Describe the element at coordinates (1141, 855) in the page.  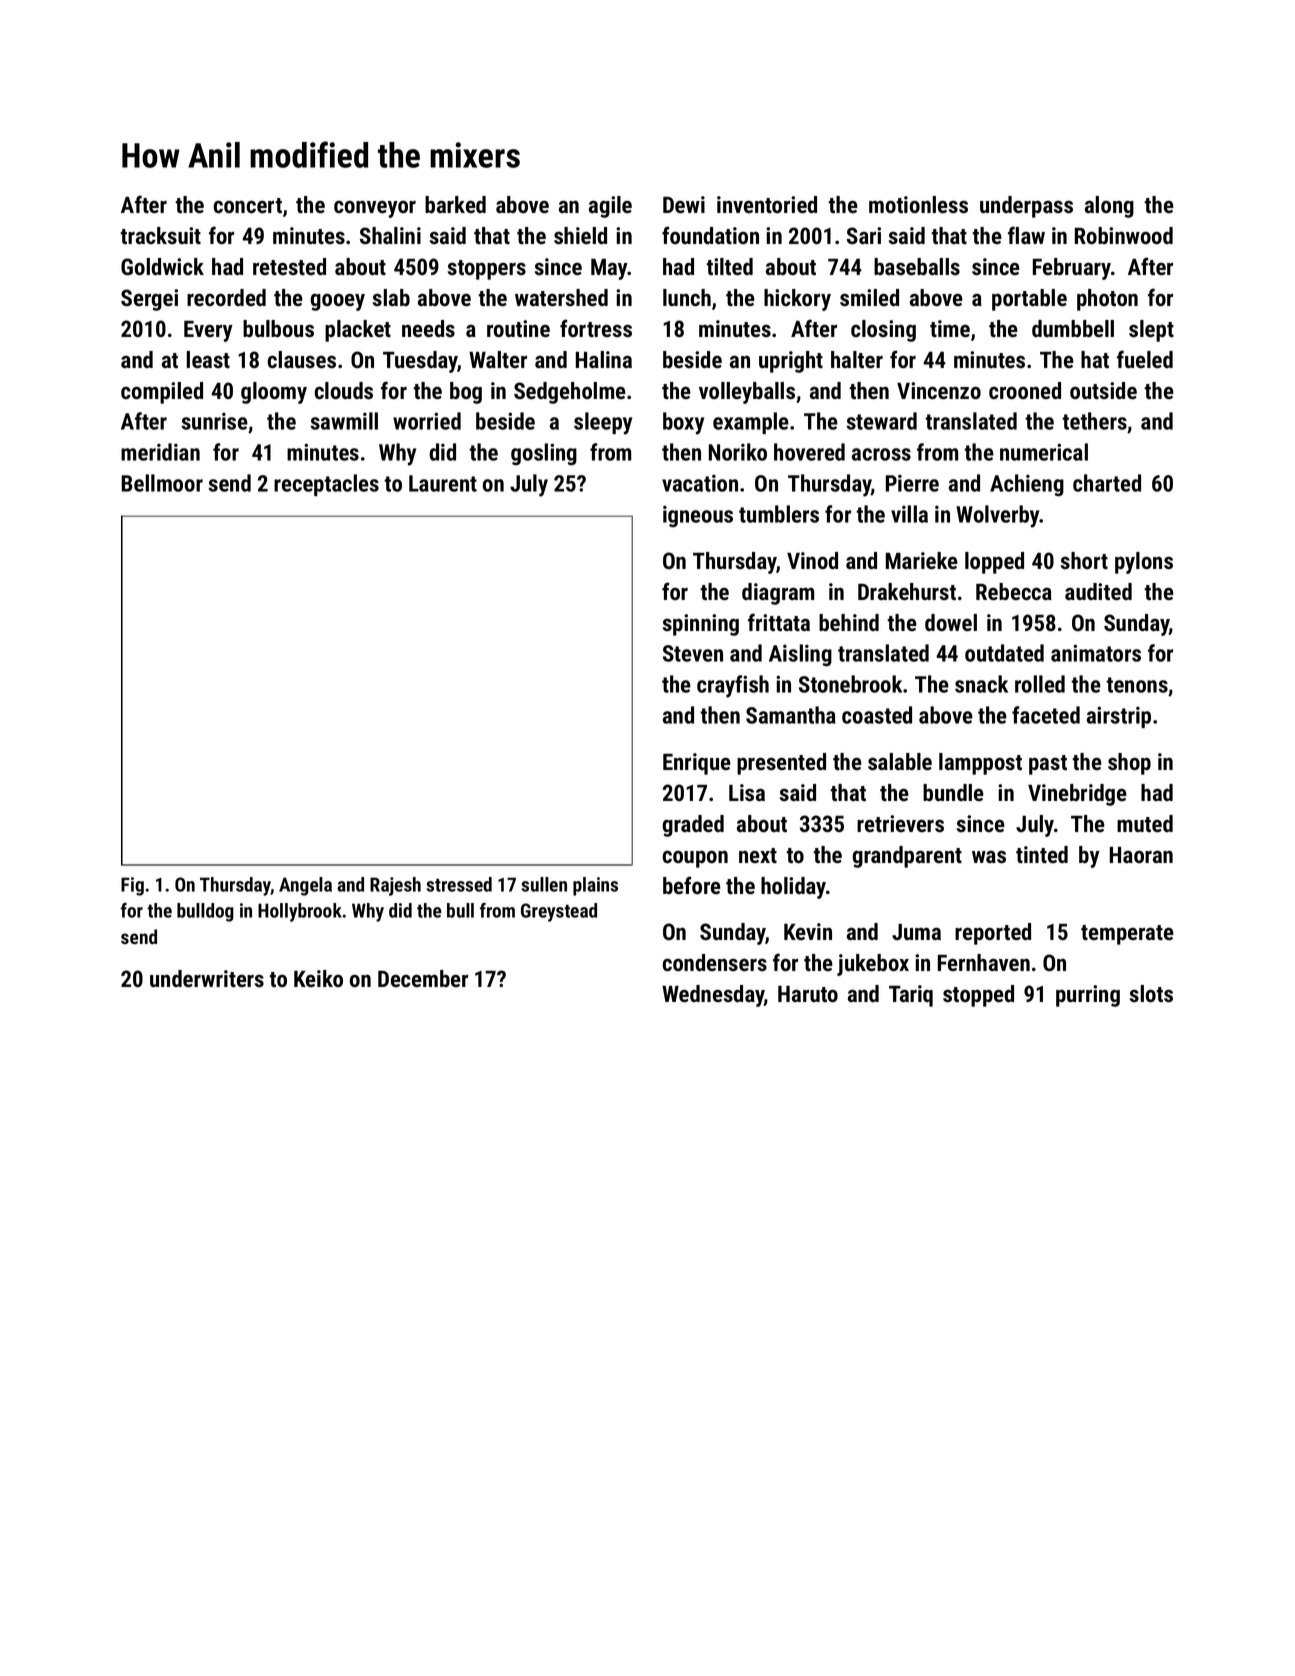
I see `Haoran` at that location.
